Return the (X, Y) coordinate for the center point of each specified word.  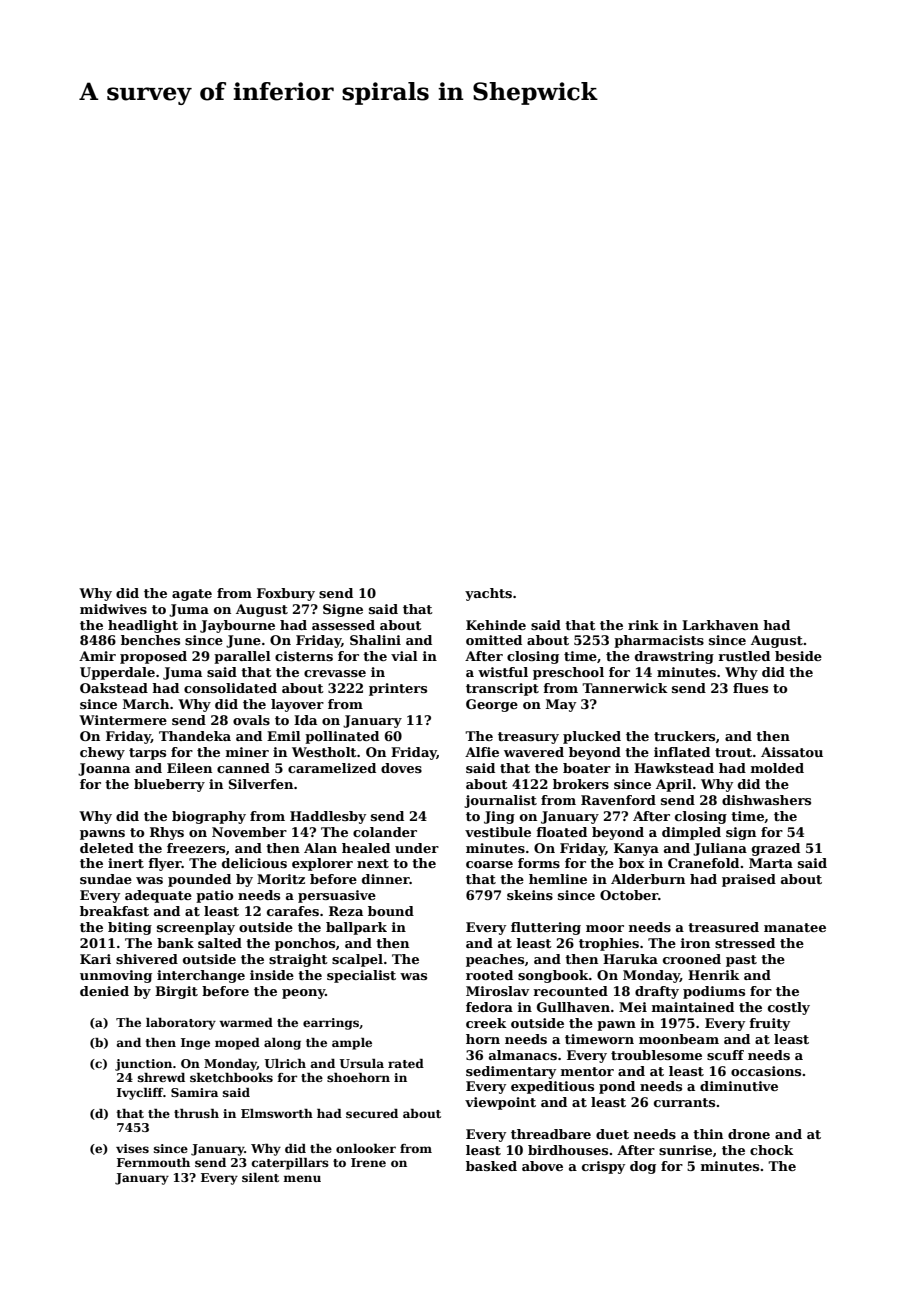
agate (192, 595)
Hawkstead (674, 768)
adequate (158, 896)
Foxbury (286, 594)
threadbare (551, 1134)
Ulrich (285, 1063)
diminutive (739, 1086)
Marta (771, 863)
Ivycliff (140, 1094)
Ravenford (618, 800)
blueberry (169, 785)
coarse (489, 864)
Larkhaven (720, 625)
